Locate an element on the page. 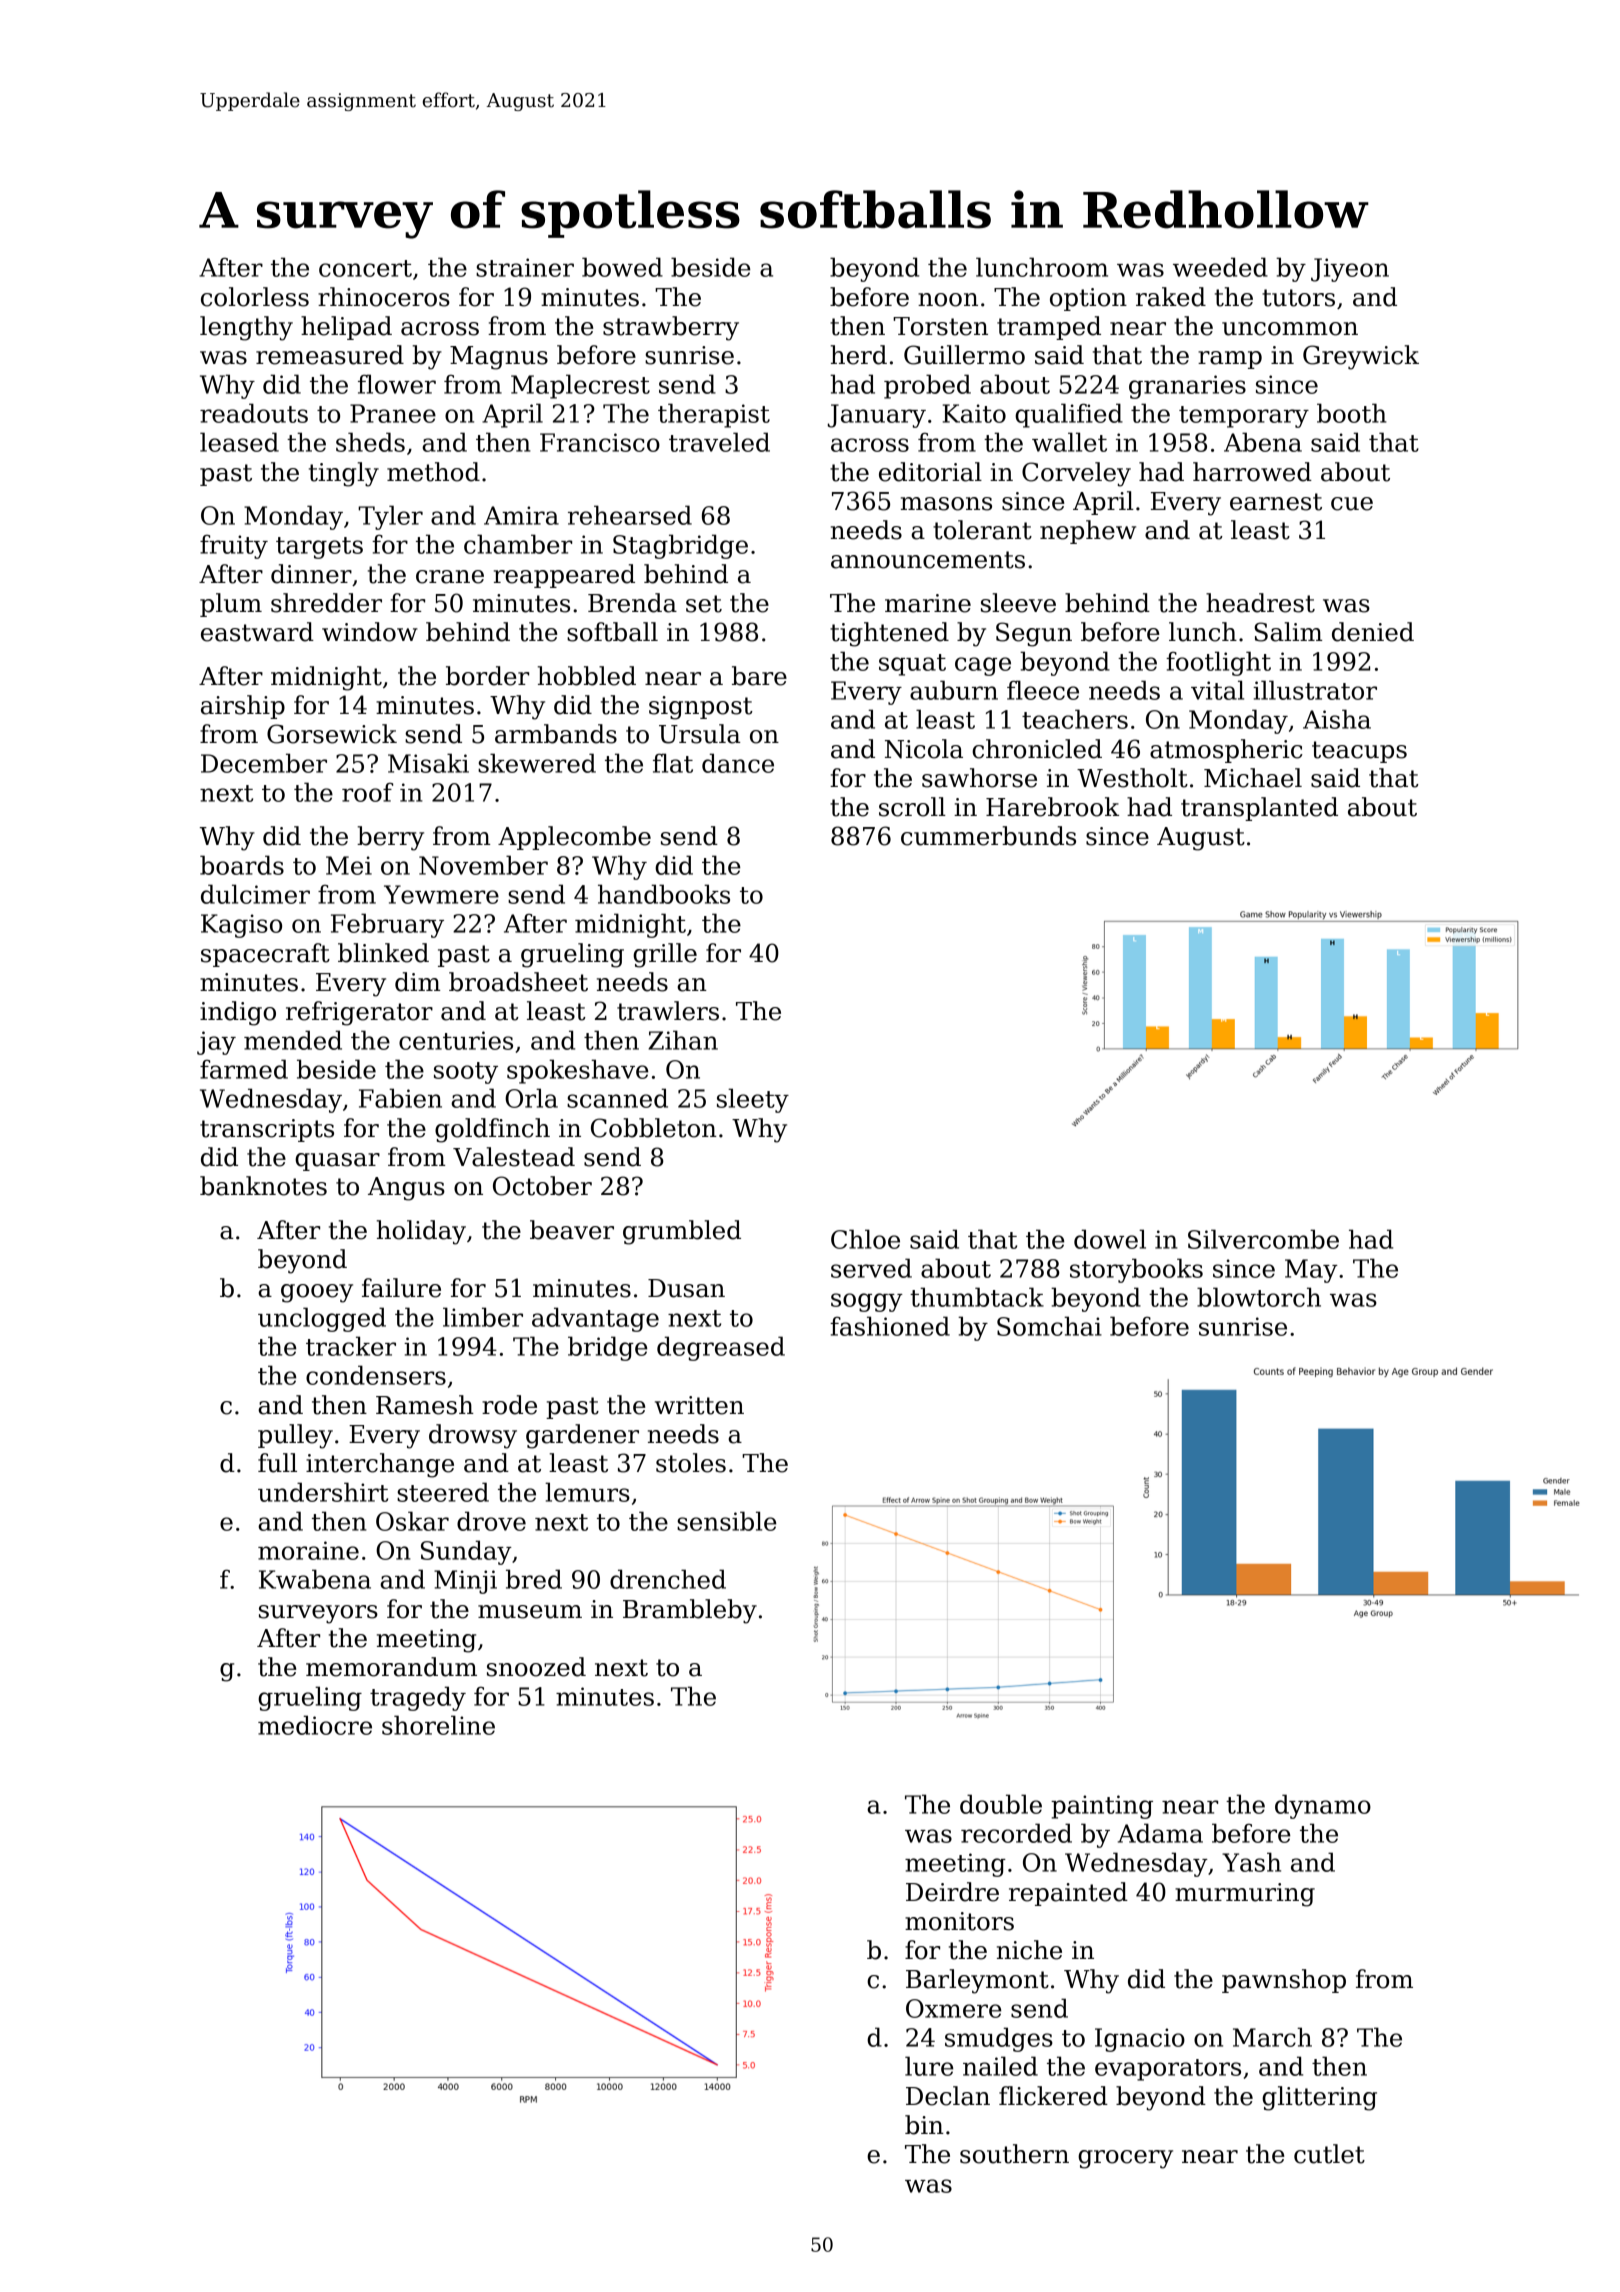 Image resolution: width=1620 pixels, height=2292 pixels. Chloe is located at coordinates (865, 1239).
